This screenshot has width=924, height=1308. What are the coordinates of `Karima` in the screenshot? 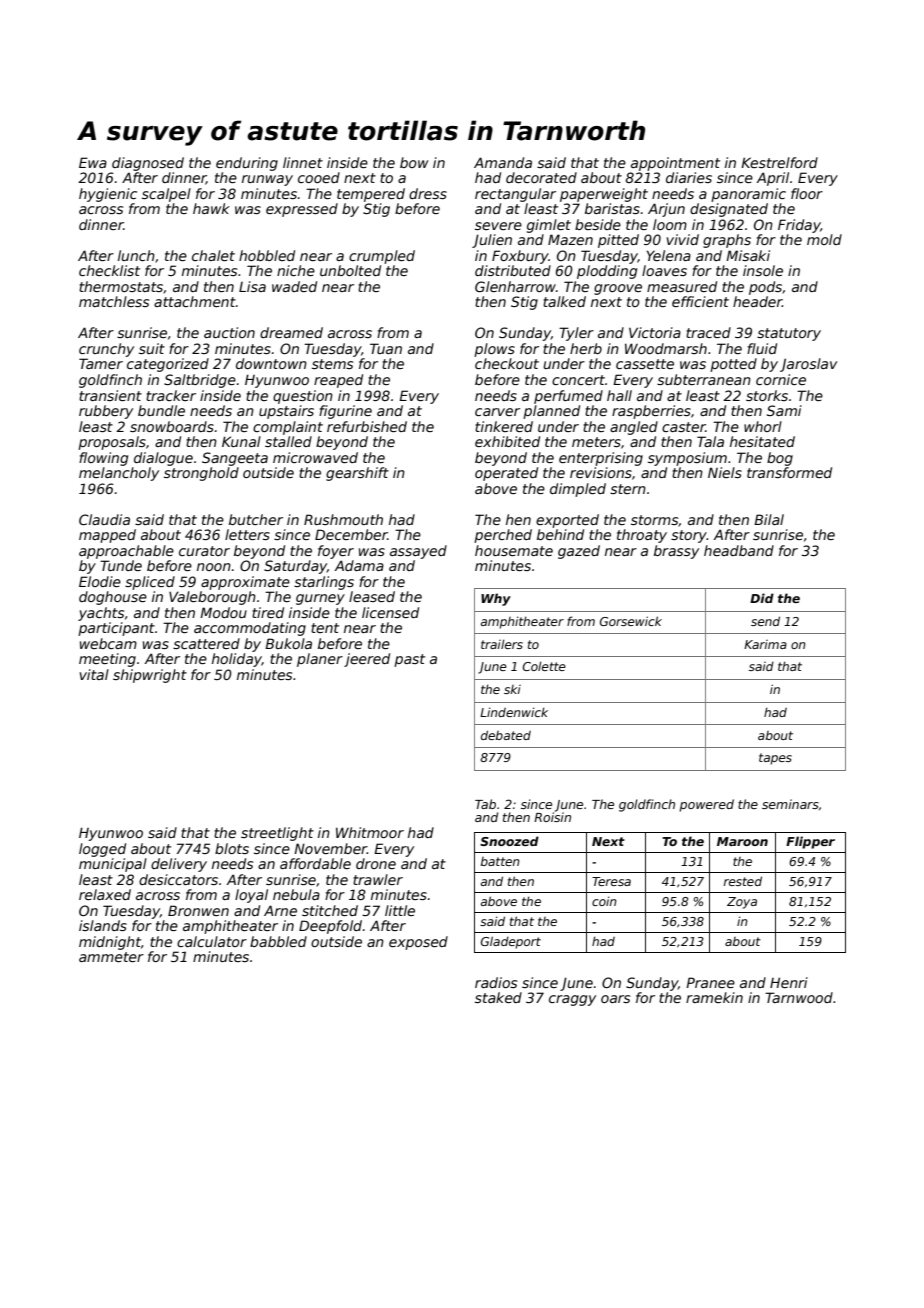 It's located at (765, 644).
